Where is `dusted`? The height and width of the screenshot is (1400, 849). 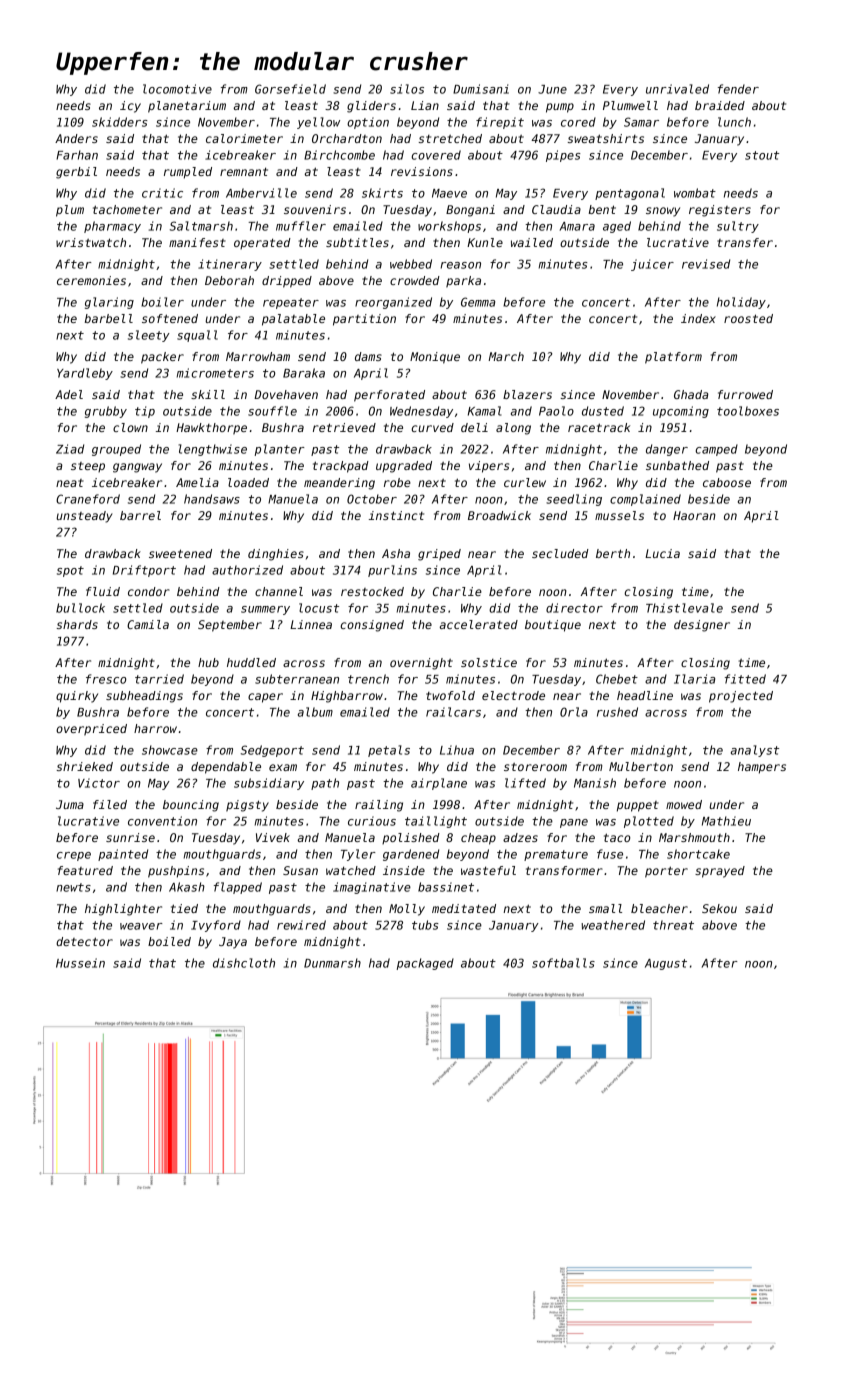
dusted is located at coordinates (603, 411).
